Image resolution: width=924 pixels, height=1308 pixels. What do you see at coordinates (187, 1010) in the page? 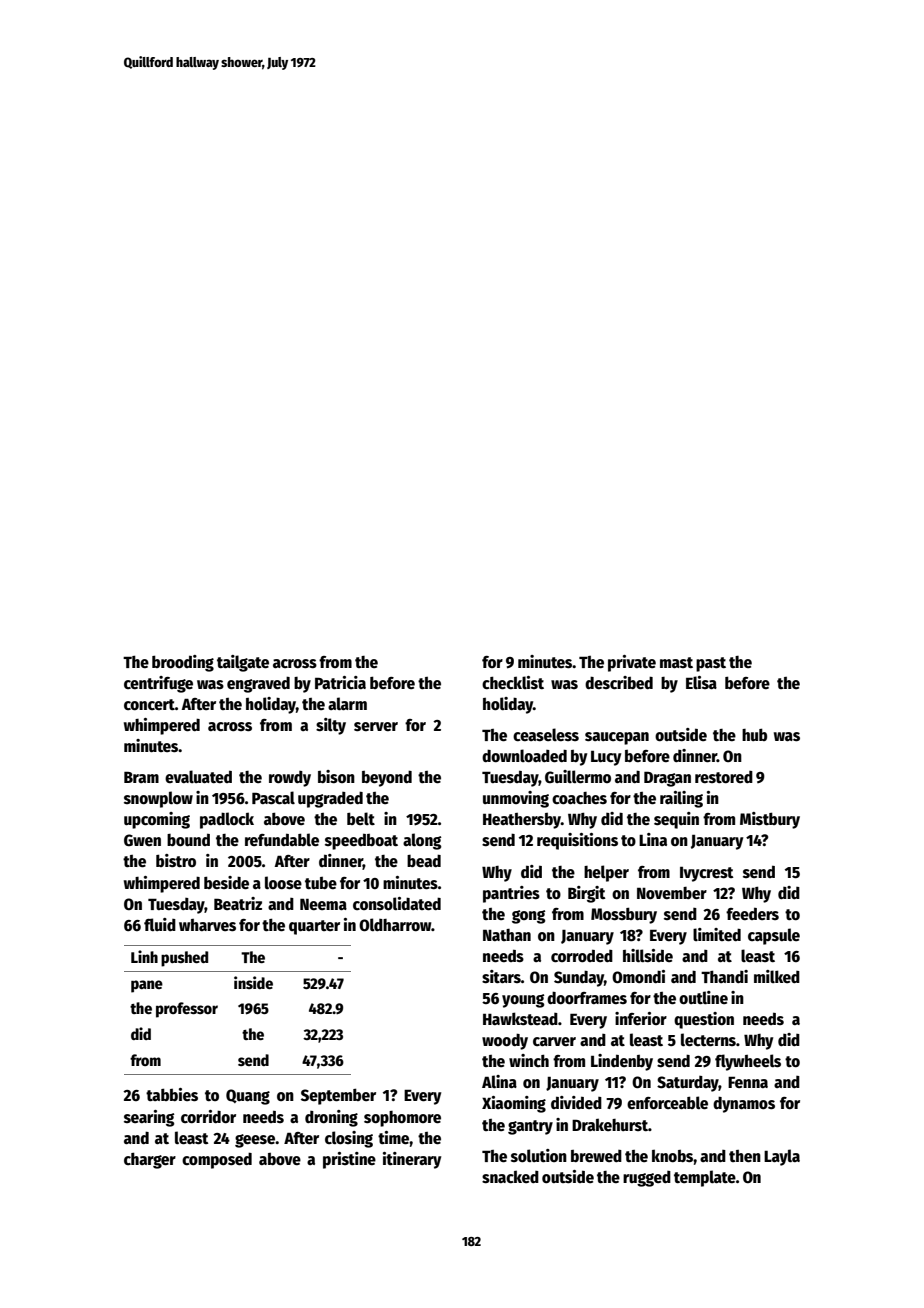
I see `professor` at bounding box center [187, 1010].
